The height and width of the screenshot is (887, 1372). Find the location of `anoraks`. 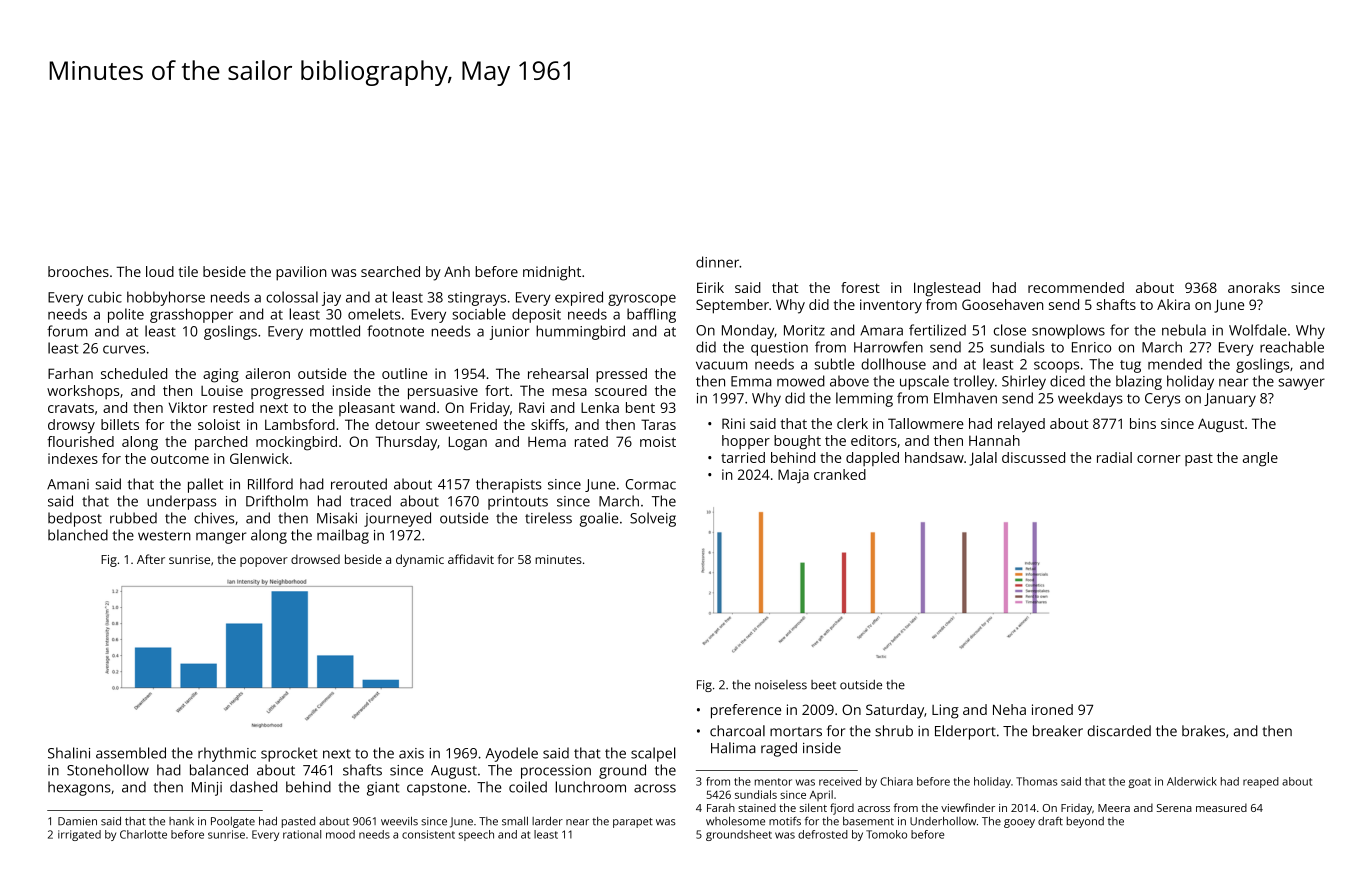

anoraks is located at coordinates (1254, 287).
